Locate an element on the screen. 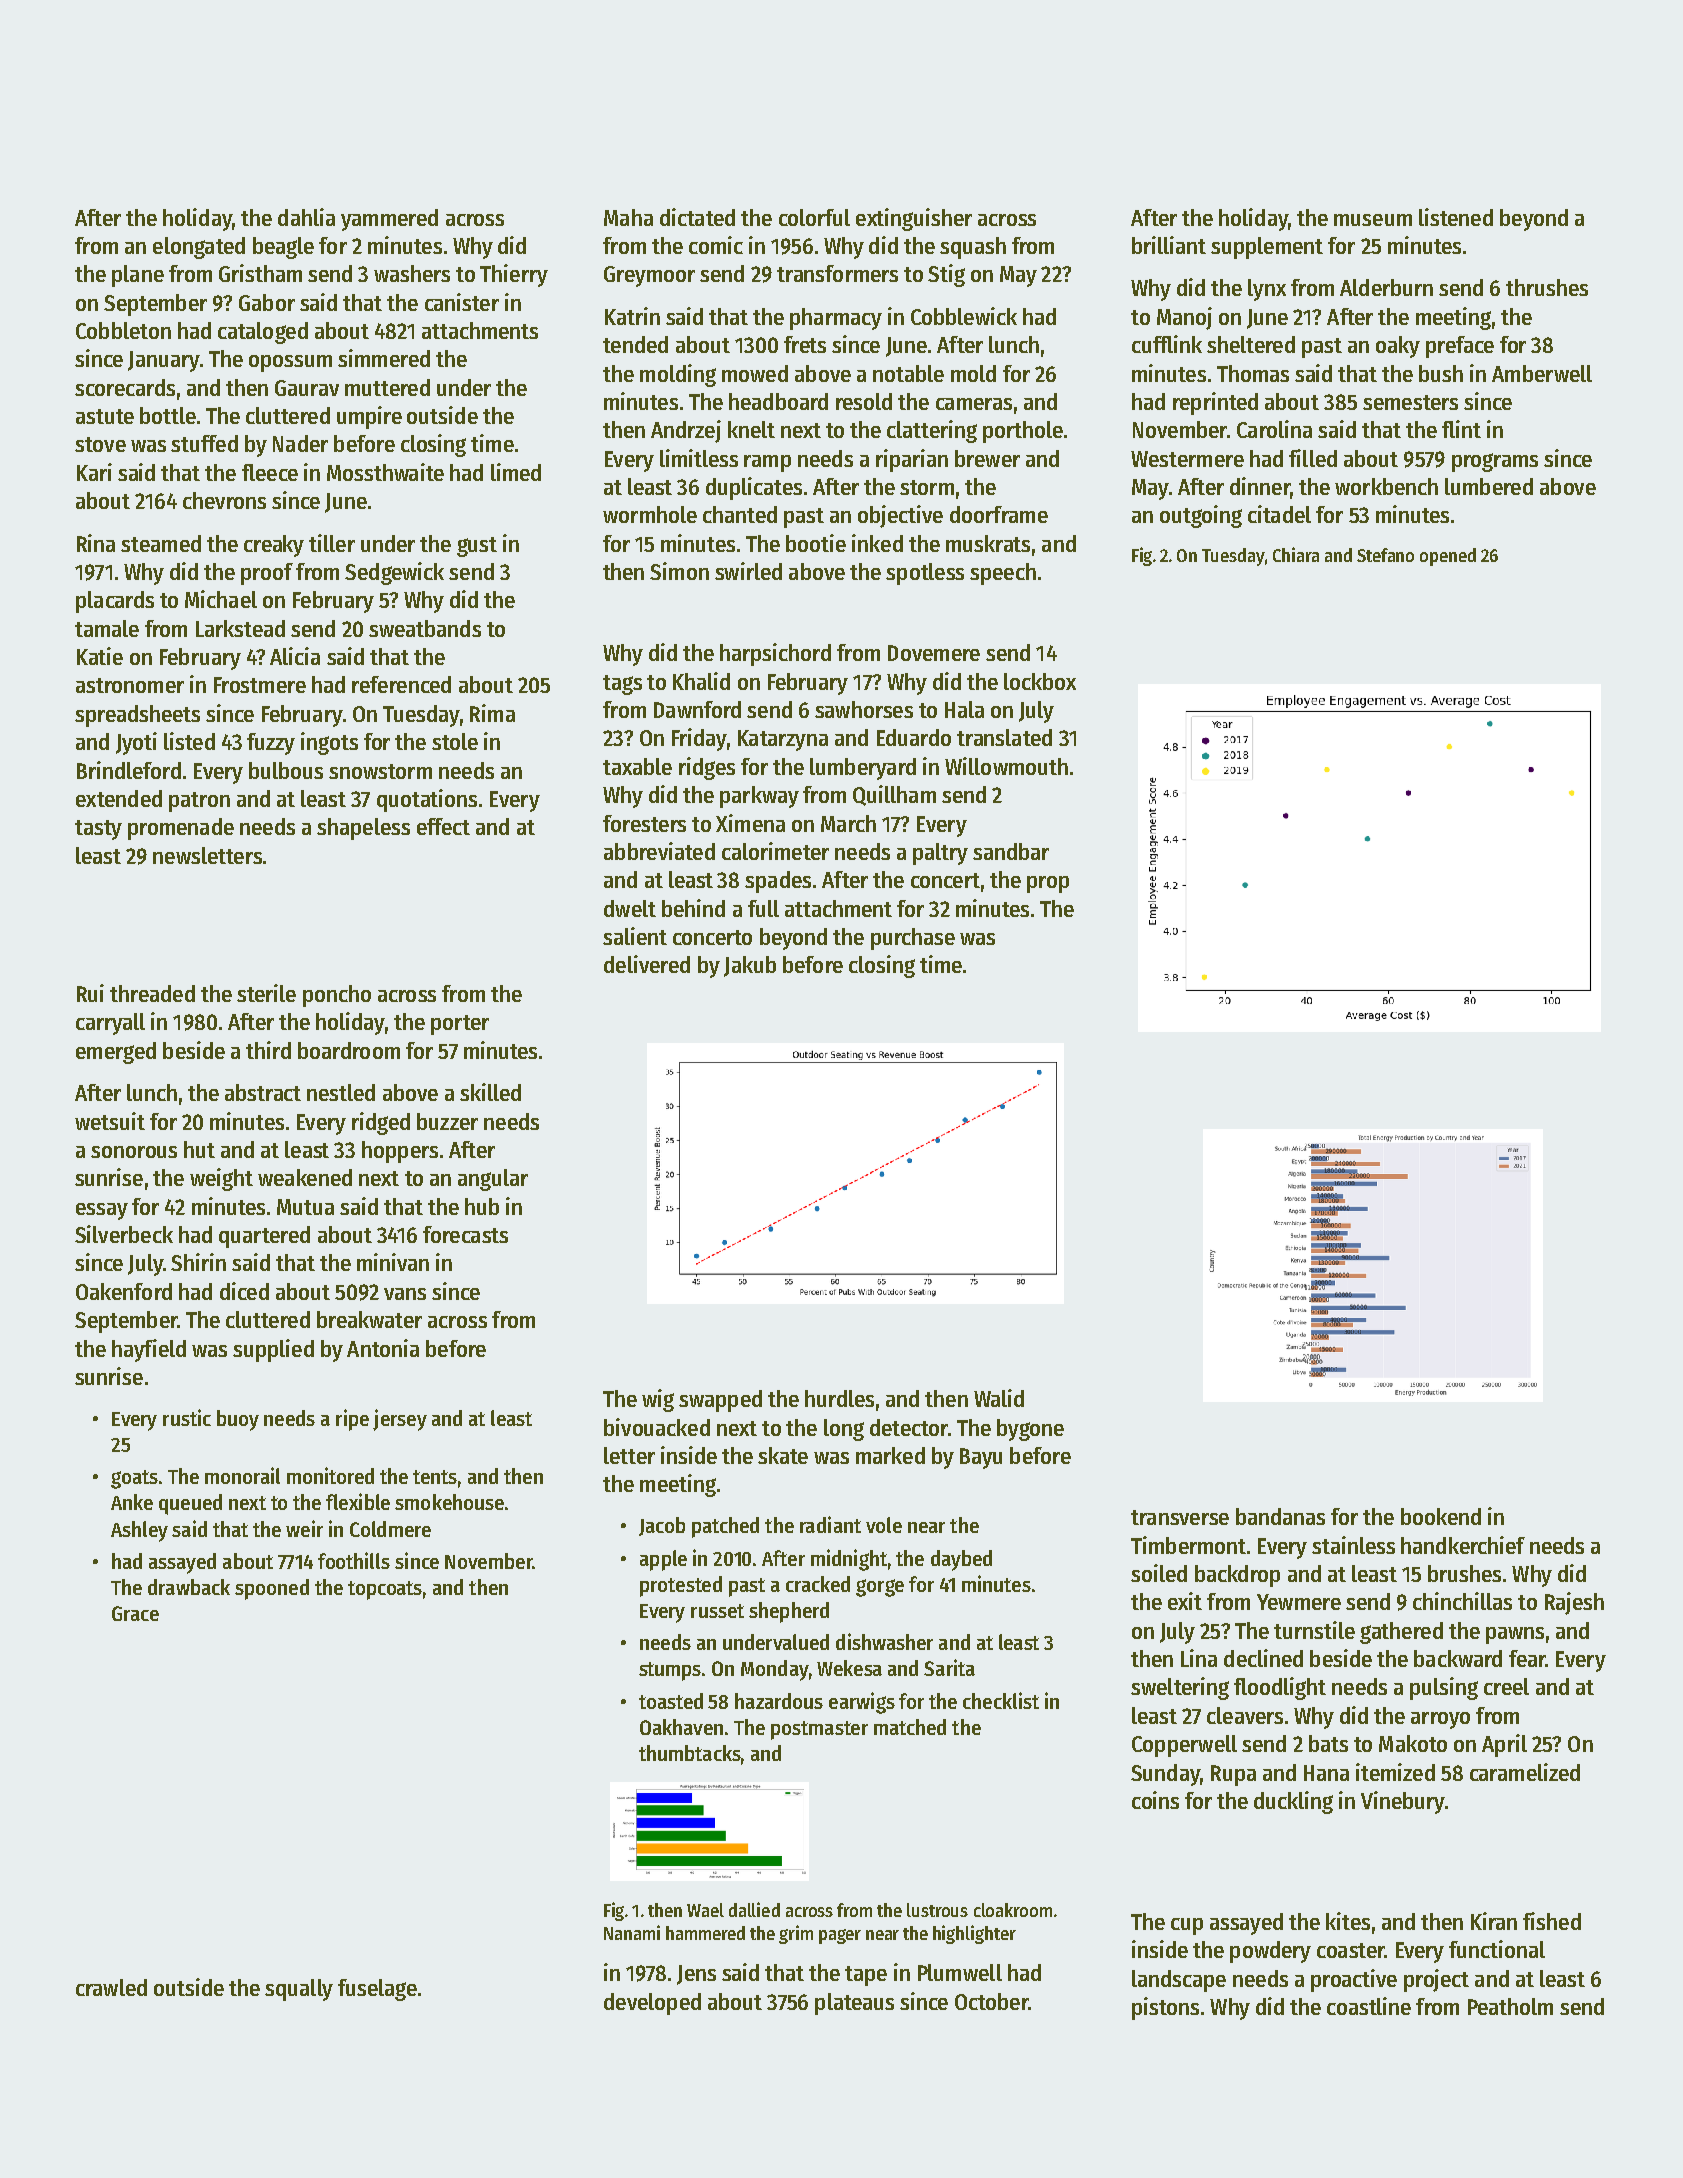  carryall is located at coordinates (110, 1024).
